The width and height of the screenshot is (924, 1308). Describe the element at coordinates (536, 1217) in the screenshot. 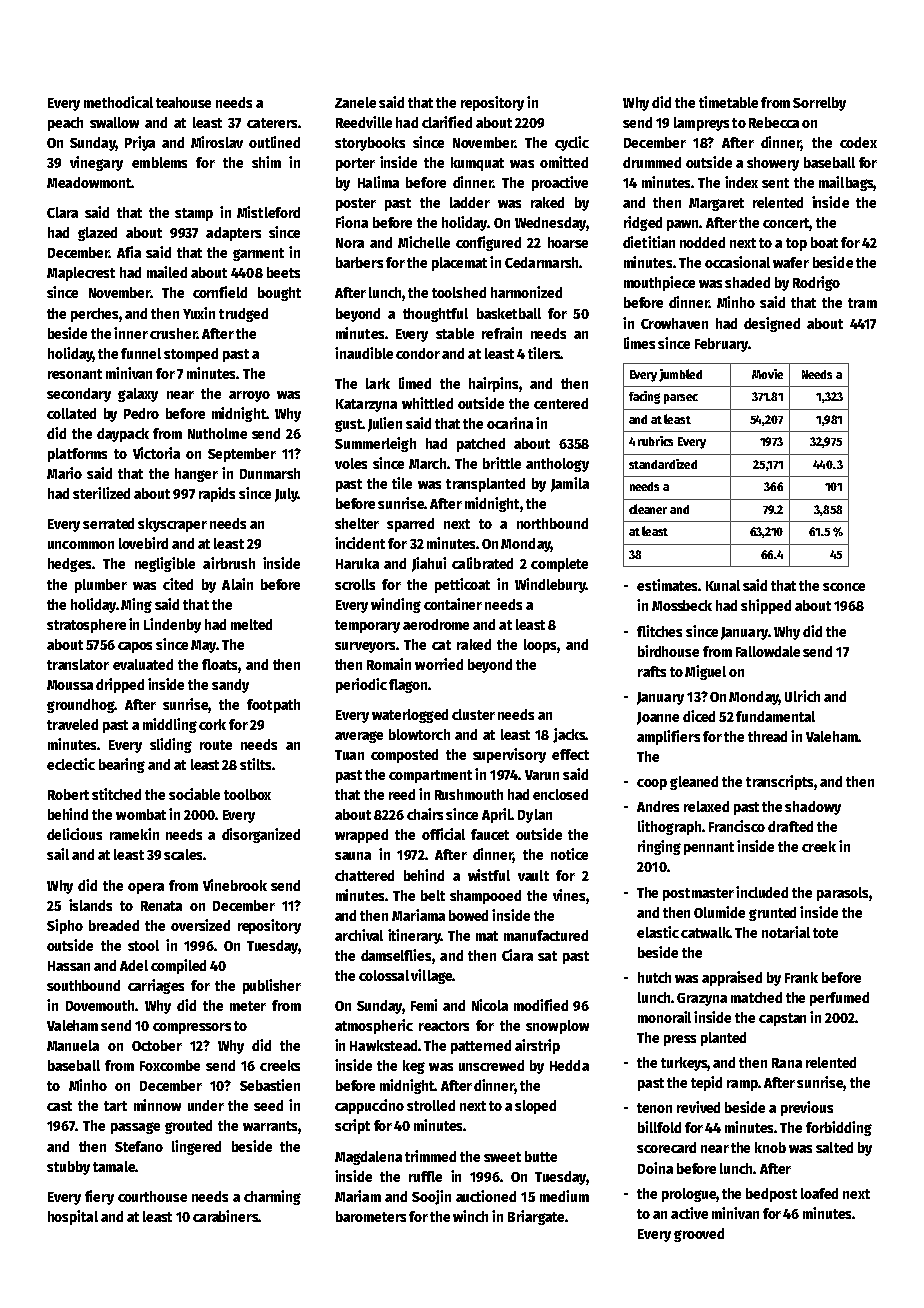

I see `Briargate` at that location.
